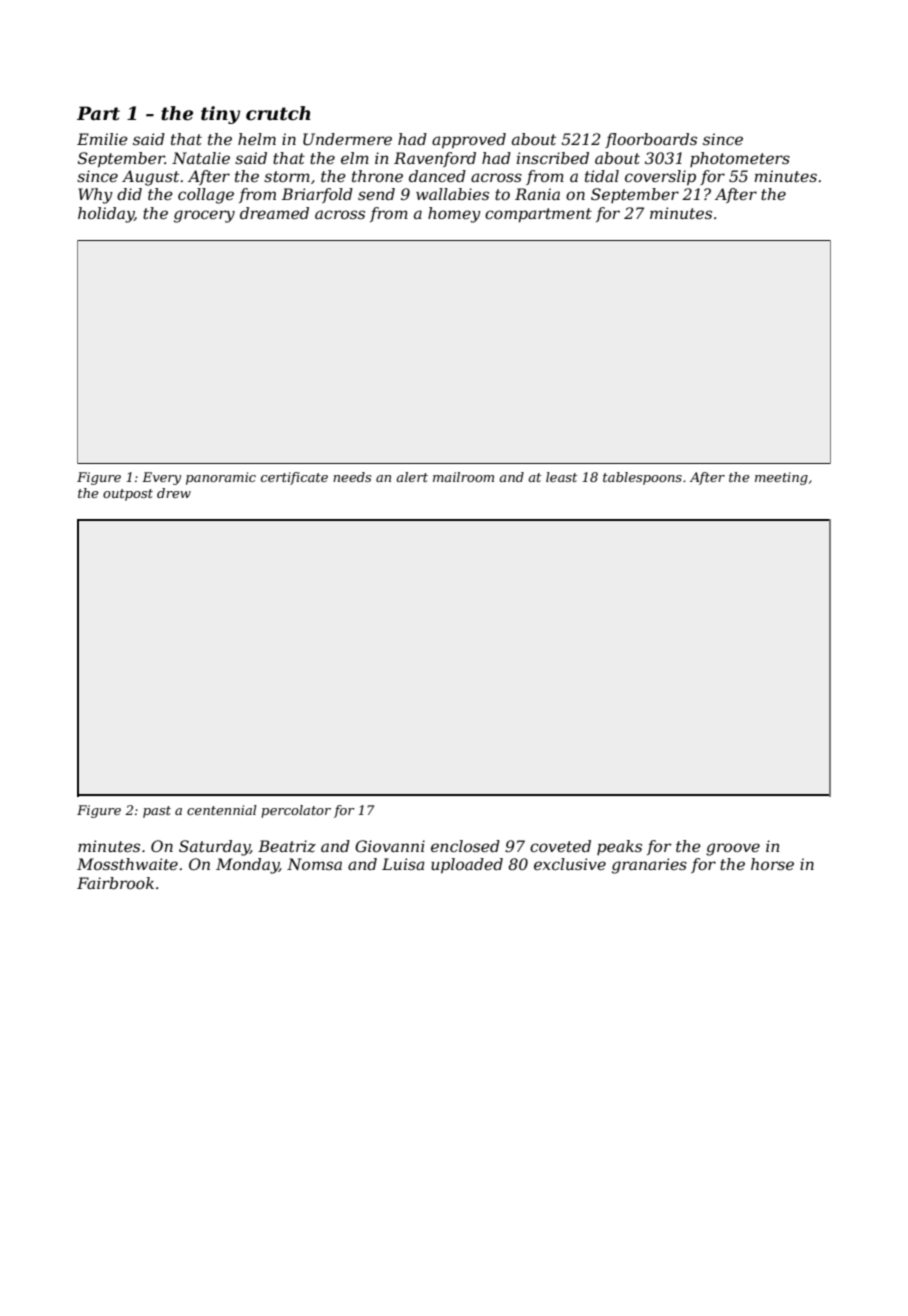 The width and height of the screenshot is (908, 1316). Describe the element at coordinates (247, 866) in the screenshot. I see `Monday` at that location.
